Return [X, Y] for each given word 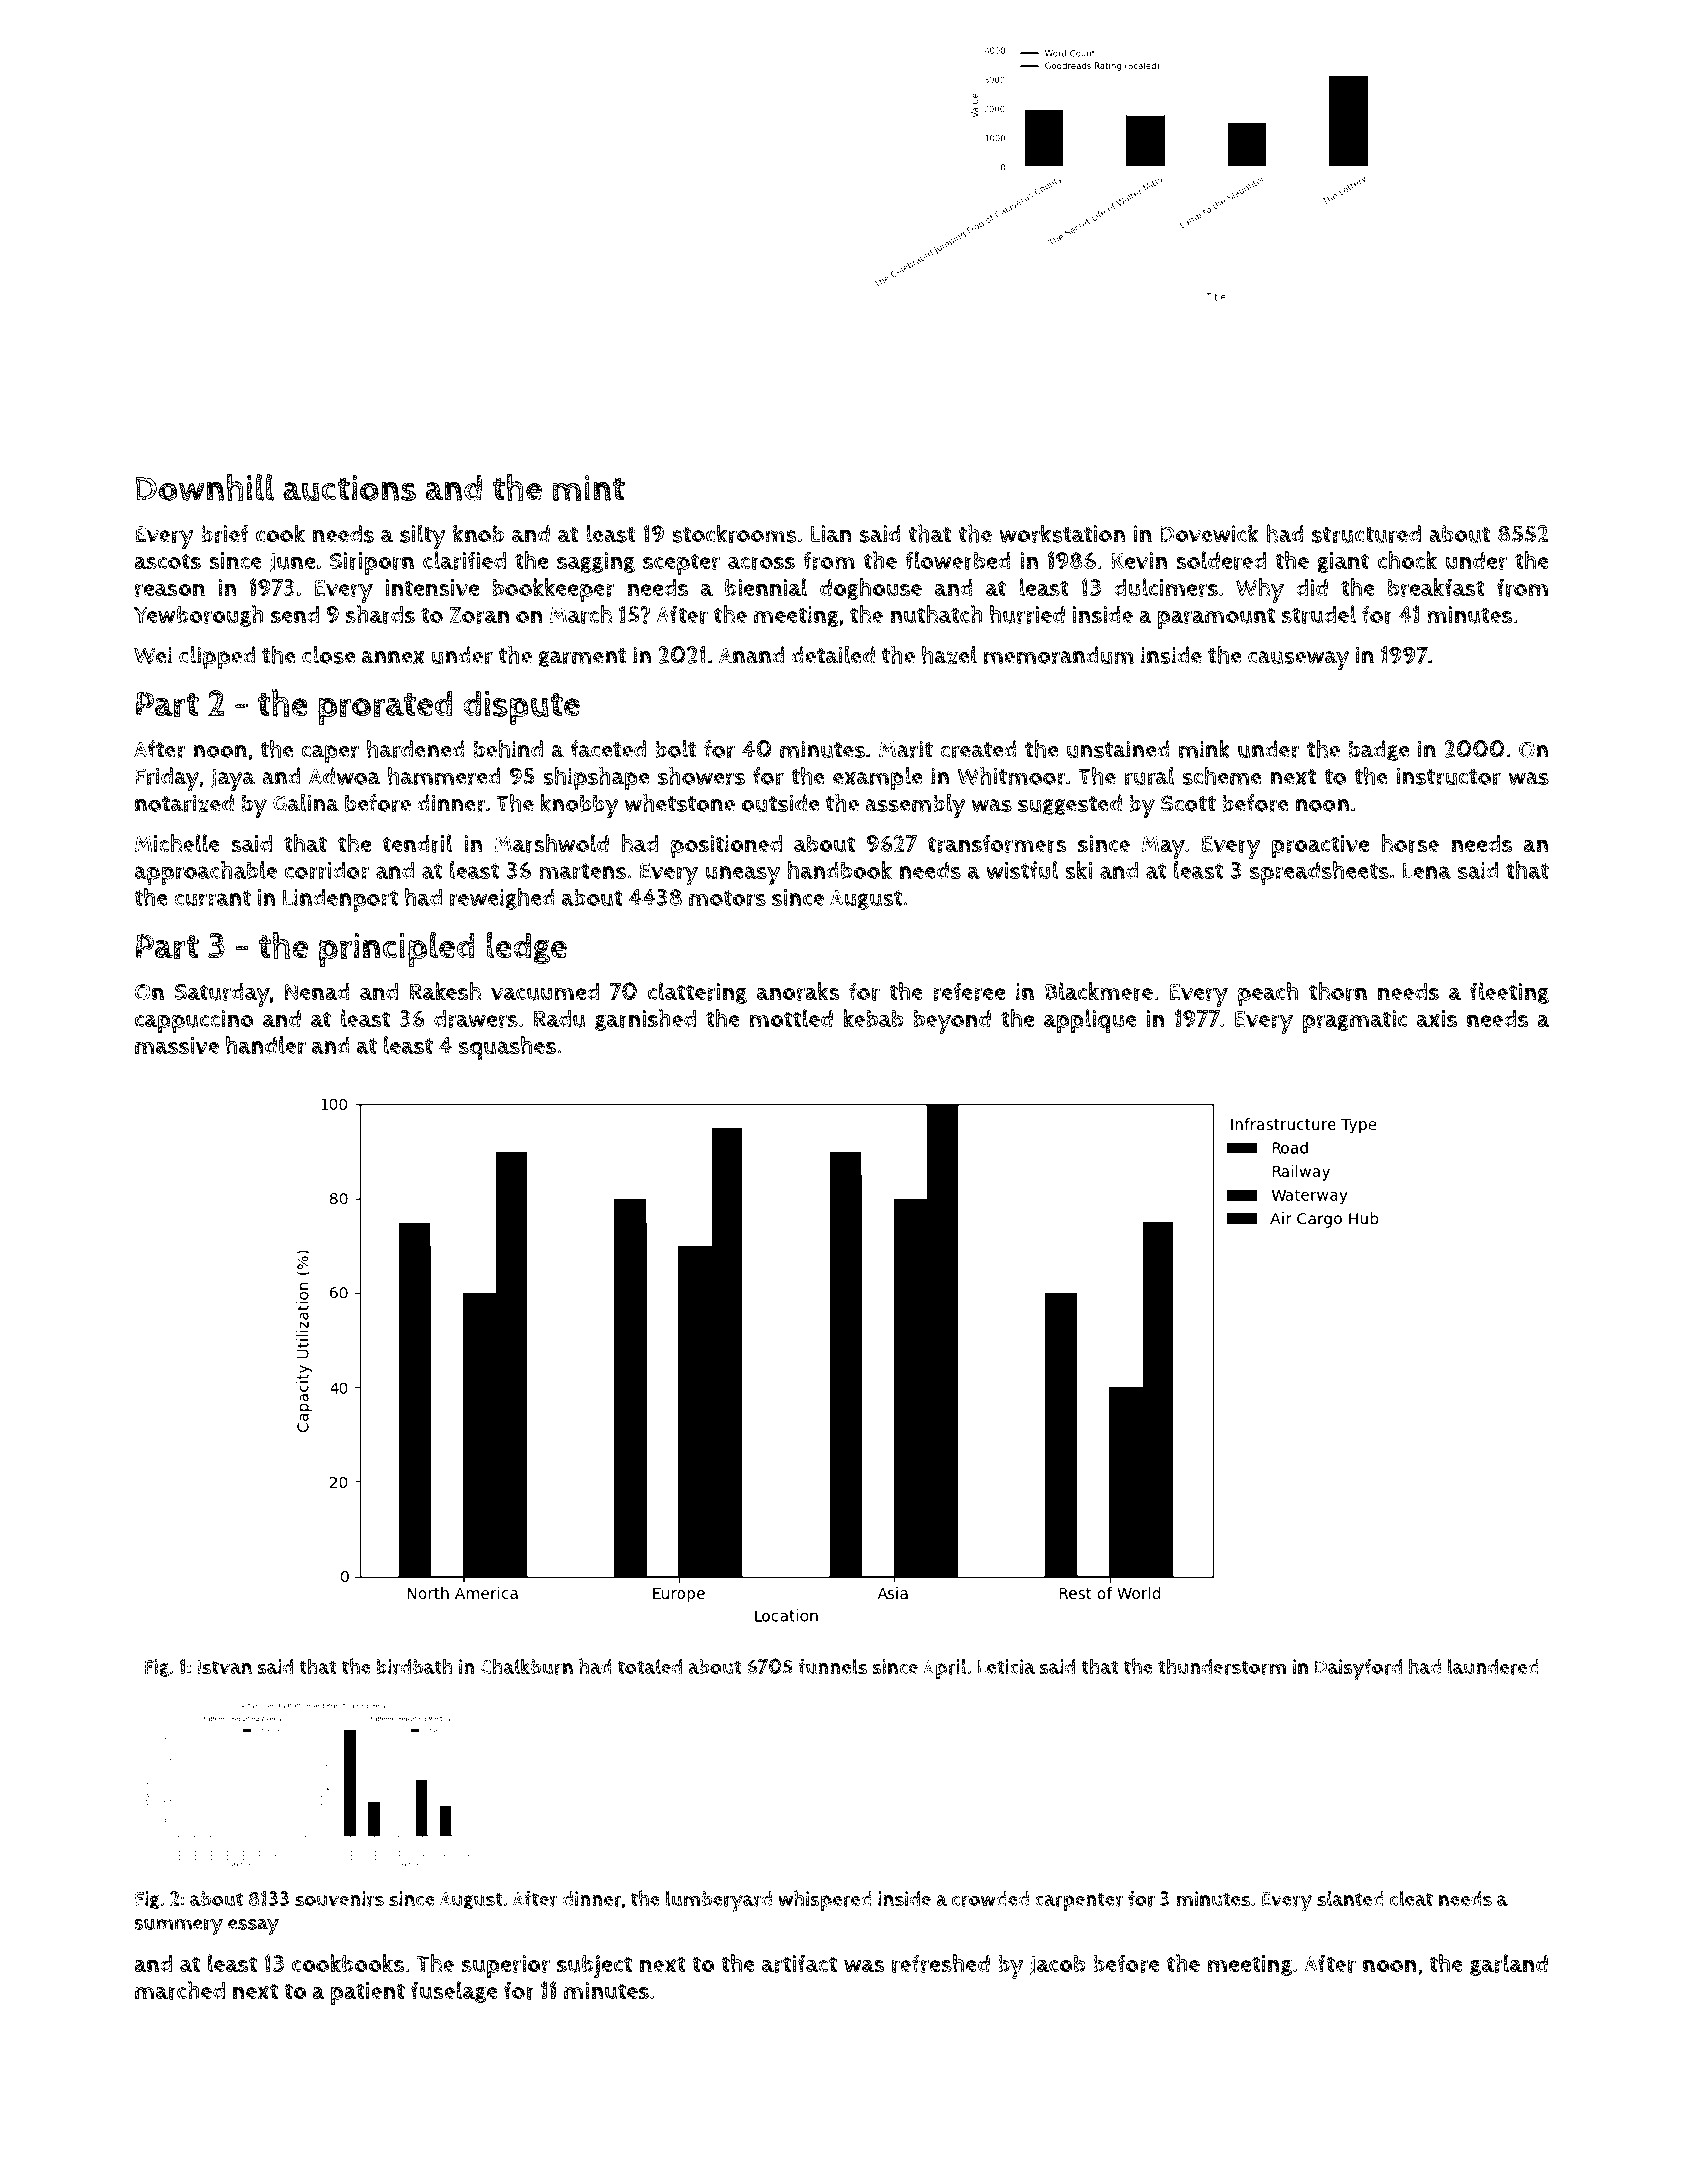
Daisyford [1358, 1669]
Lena [1427, 870]
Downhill [205, 487]
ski [1078, 870]
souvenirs [339, 1899]
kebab [873, 1018]
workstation [1062, 533]
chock [1407, 560]
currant [212, 898]
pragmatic [1355, 1021]
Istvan [224, 1667]
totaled [650, 1666]
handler [266, 1045]
